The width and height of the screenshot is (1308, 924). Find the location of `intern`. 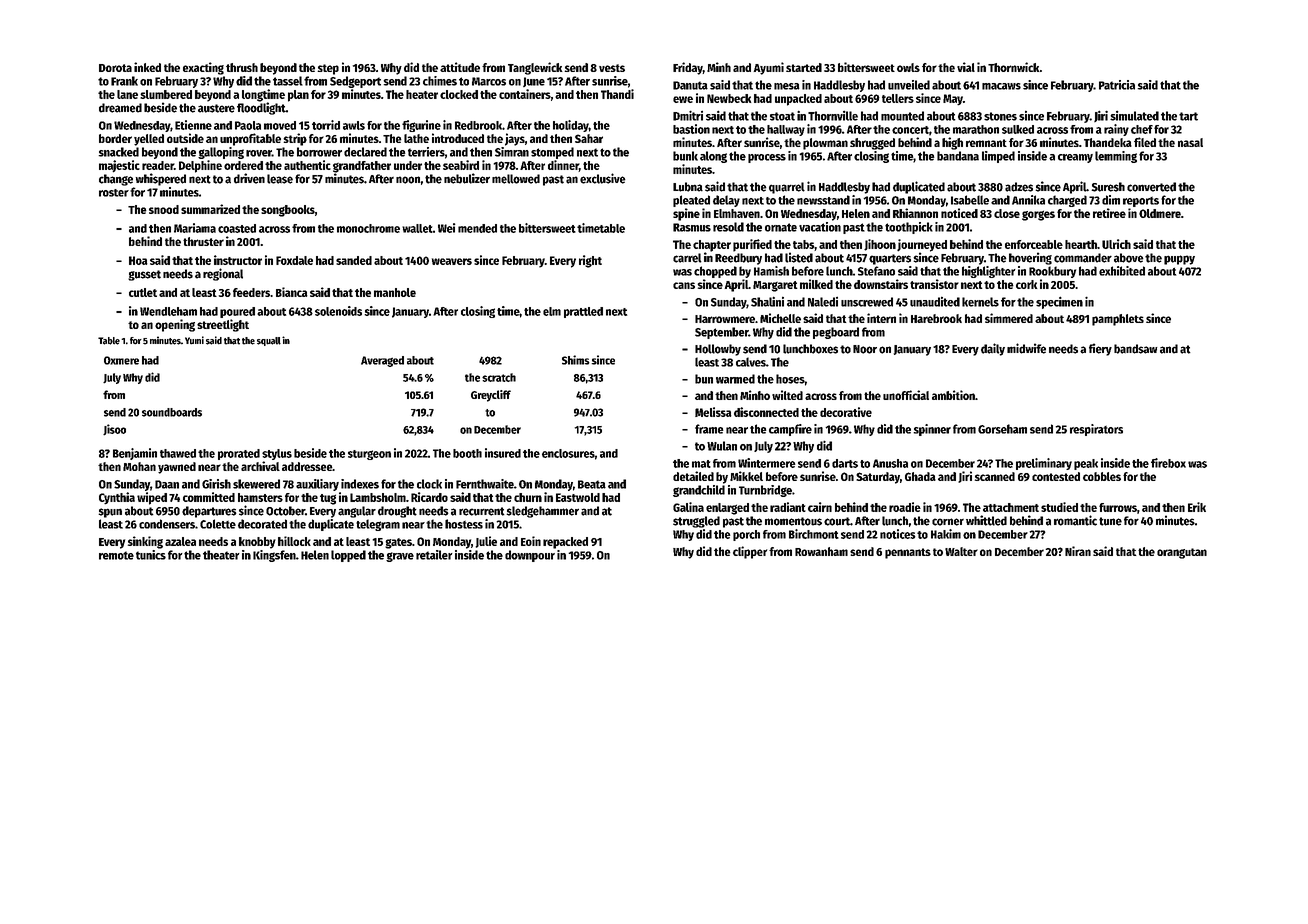

intern is located at coordinates (881, 318).
